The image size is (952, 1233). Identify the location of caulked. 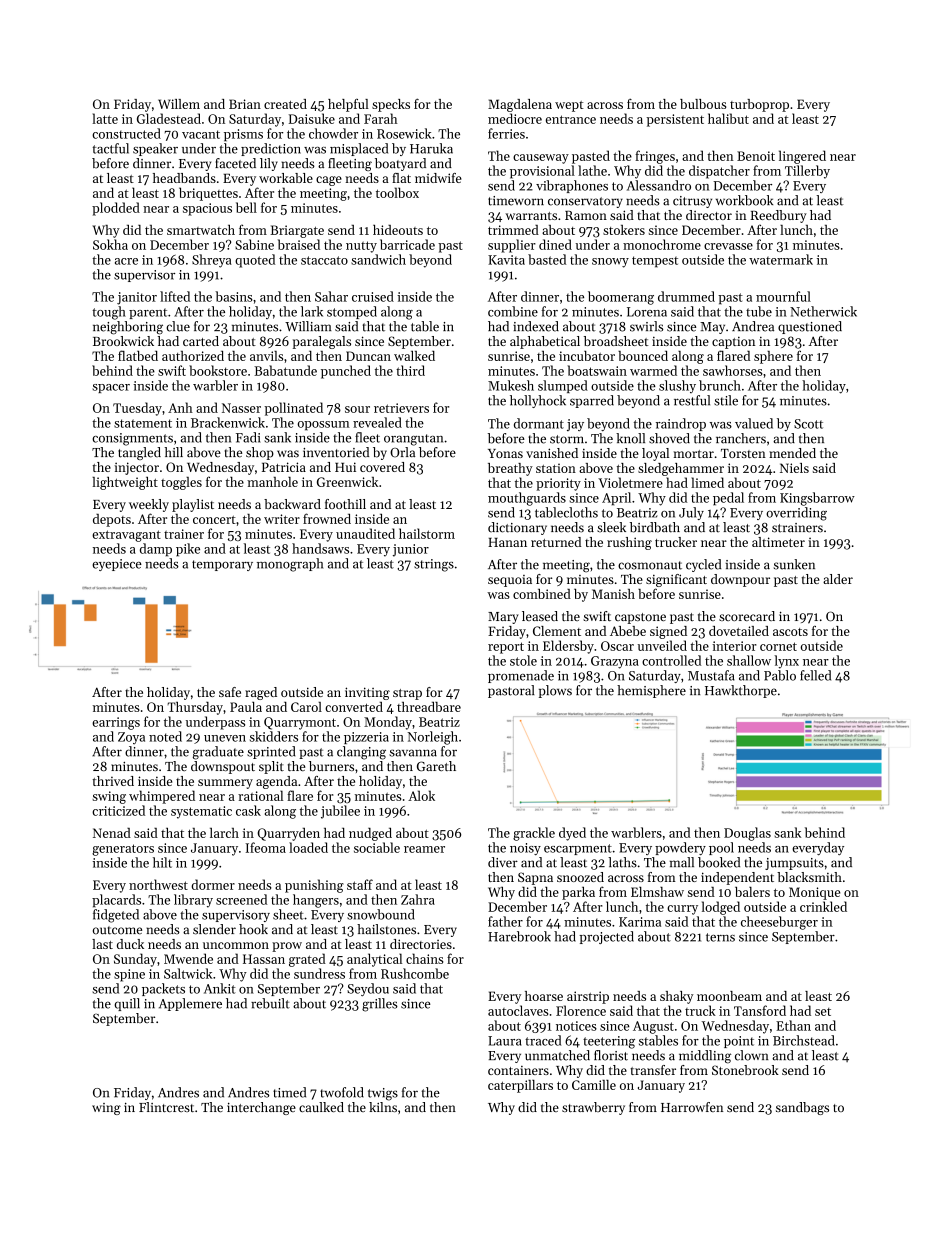
(321, 1107).
